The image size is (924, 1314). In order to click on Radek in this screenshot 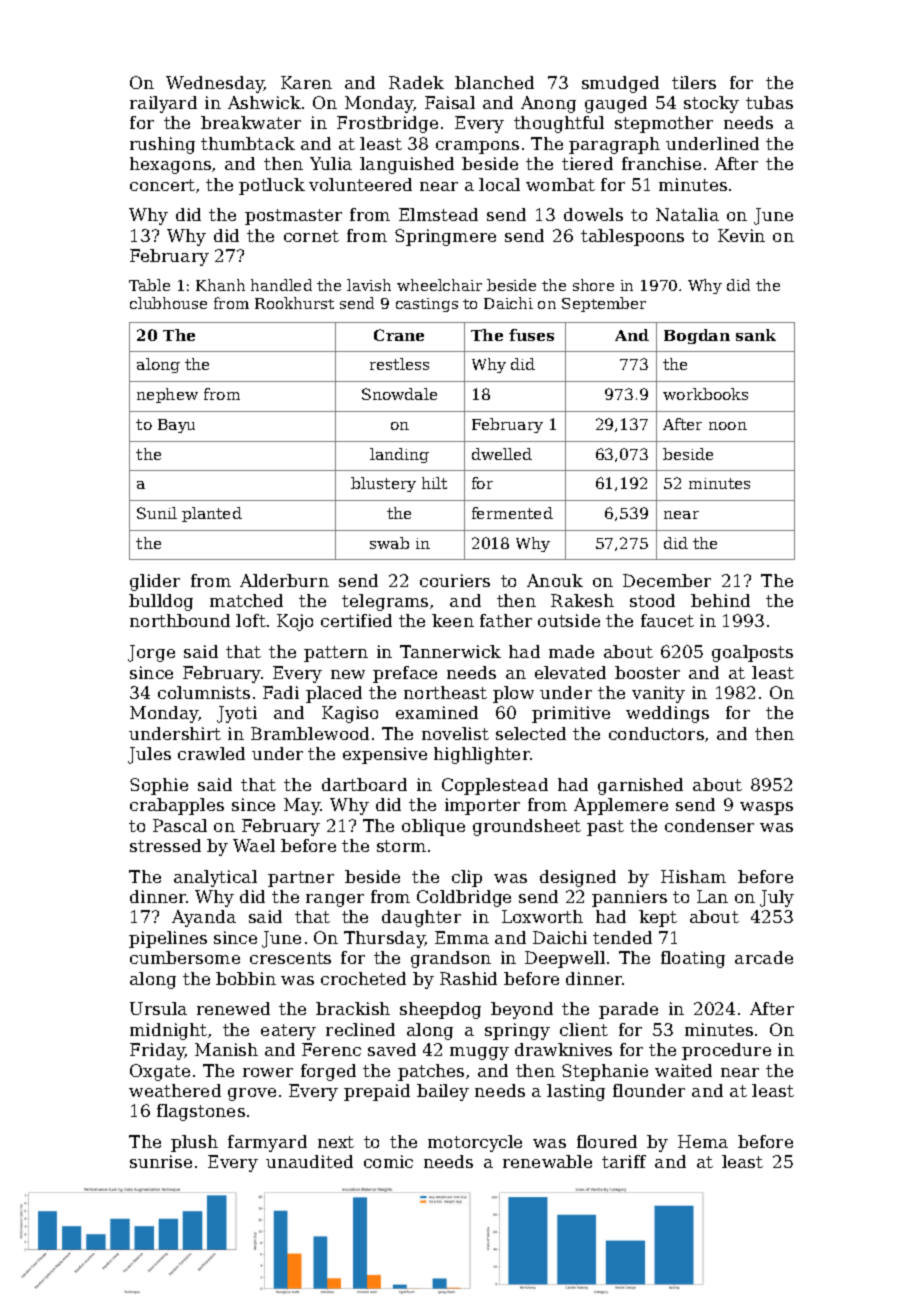, I will do `click(416, 82)`.
